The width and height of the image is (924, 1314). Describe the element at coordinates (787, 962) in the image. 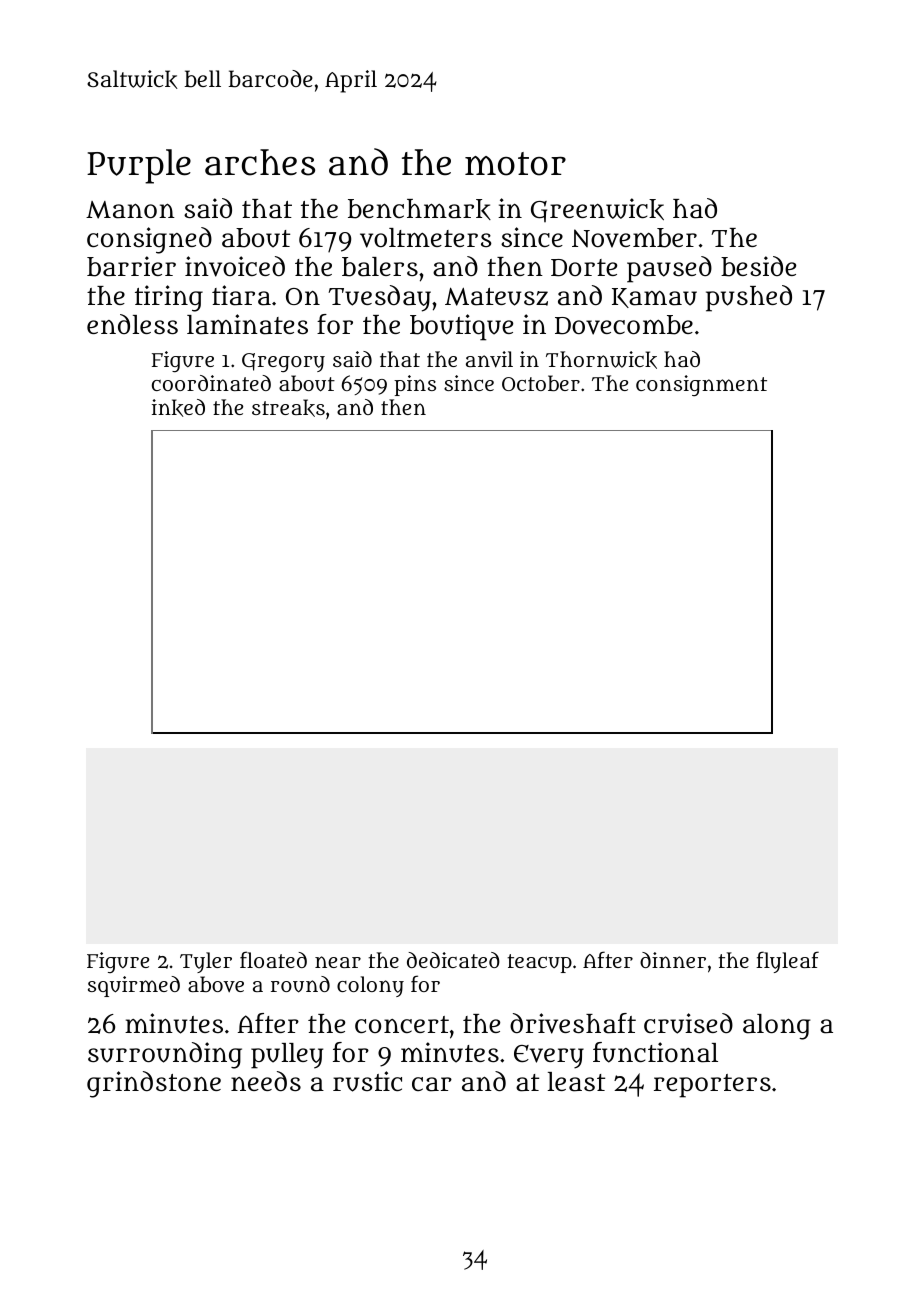

I see `flyleaf` at that location.
